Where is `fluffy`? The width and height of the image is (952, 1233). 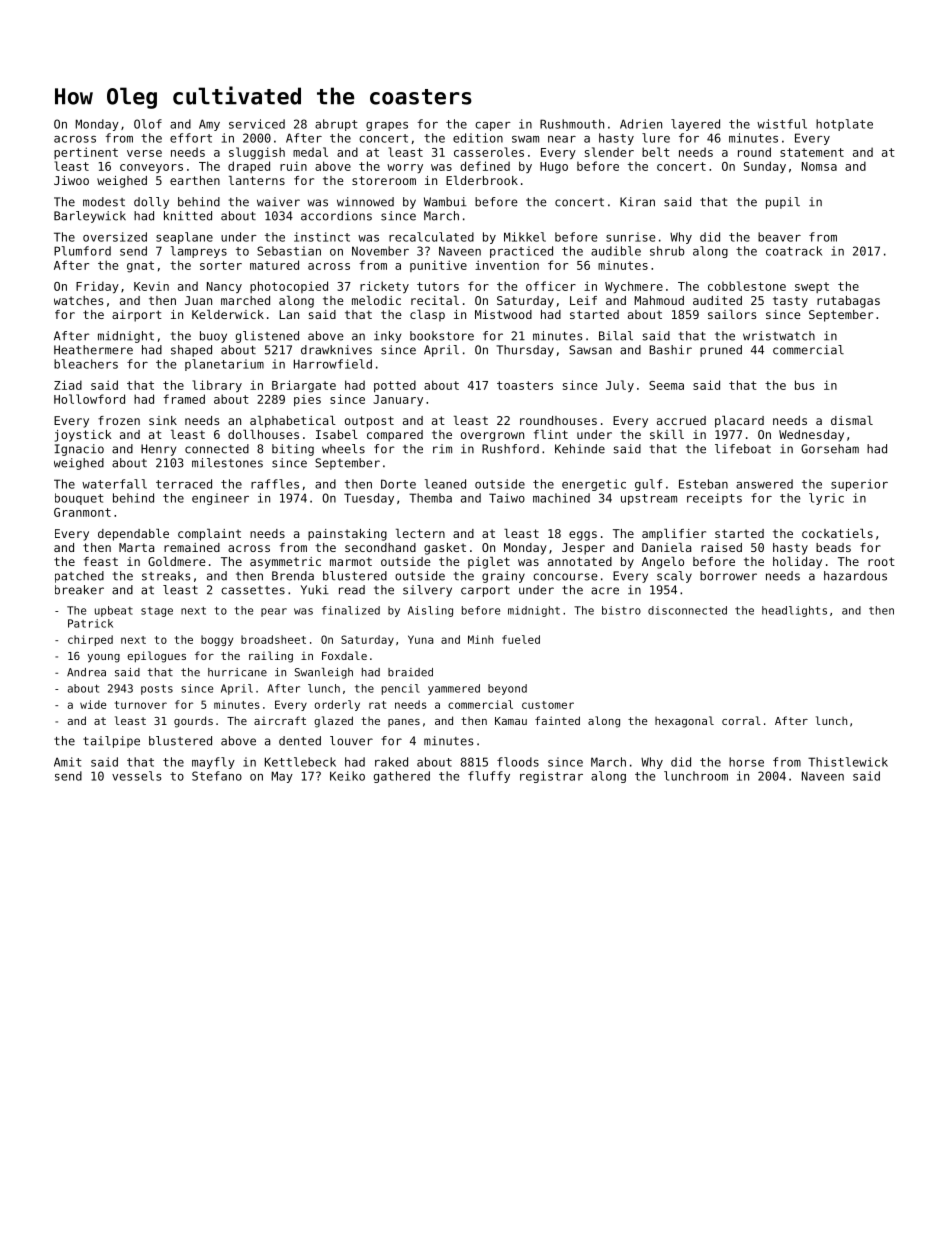 fluffy is located at coordinates (489, 777).
